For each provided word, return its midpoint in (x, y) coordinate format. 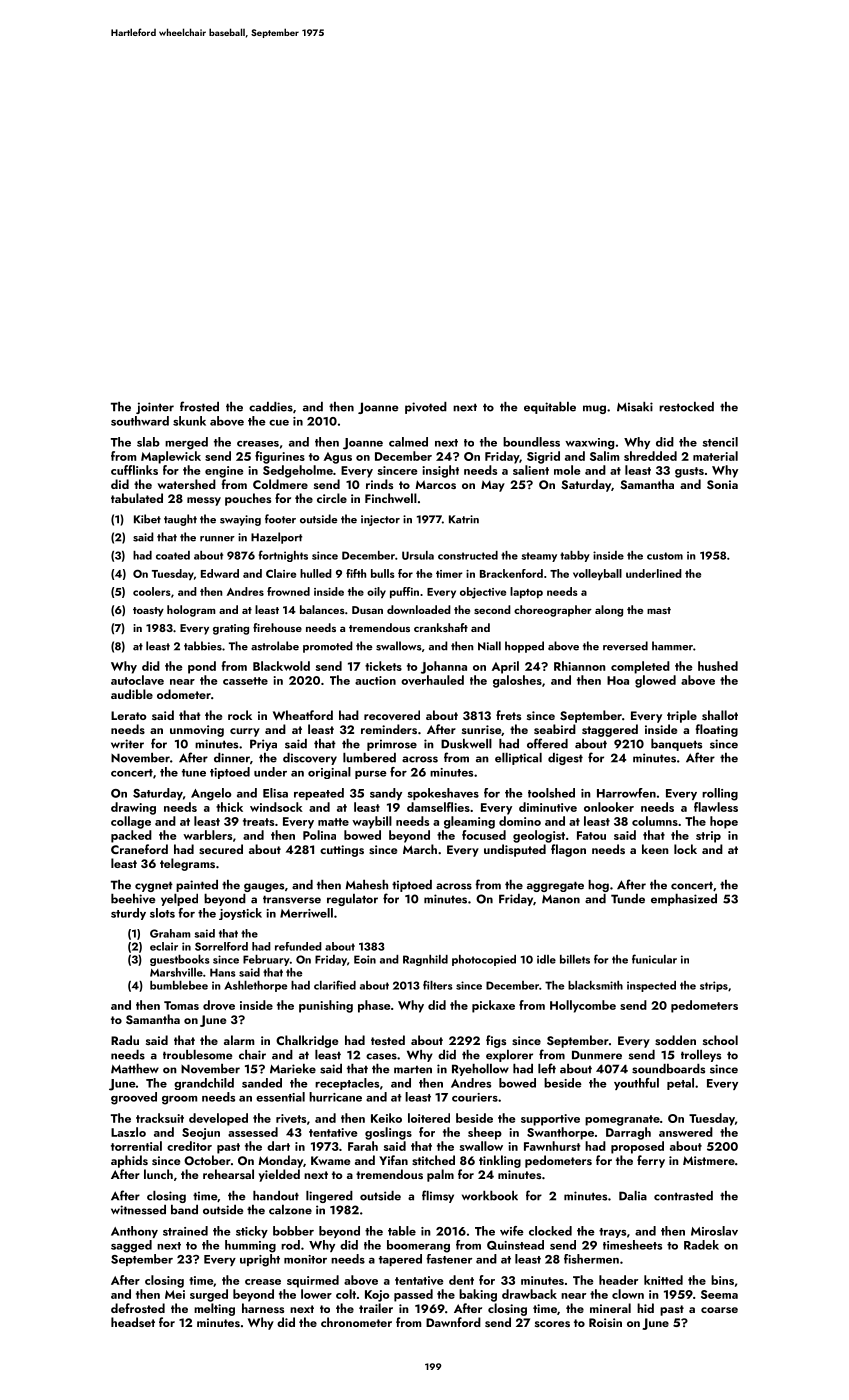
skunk (189, 421)
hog (598, 886)
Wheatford (303, 715)
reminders (389, 729)
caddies (271, 407)
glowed (655, 681)
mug (594, 409)
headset (133, 1322)
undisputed (515, 850)
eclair (164, 946)
